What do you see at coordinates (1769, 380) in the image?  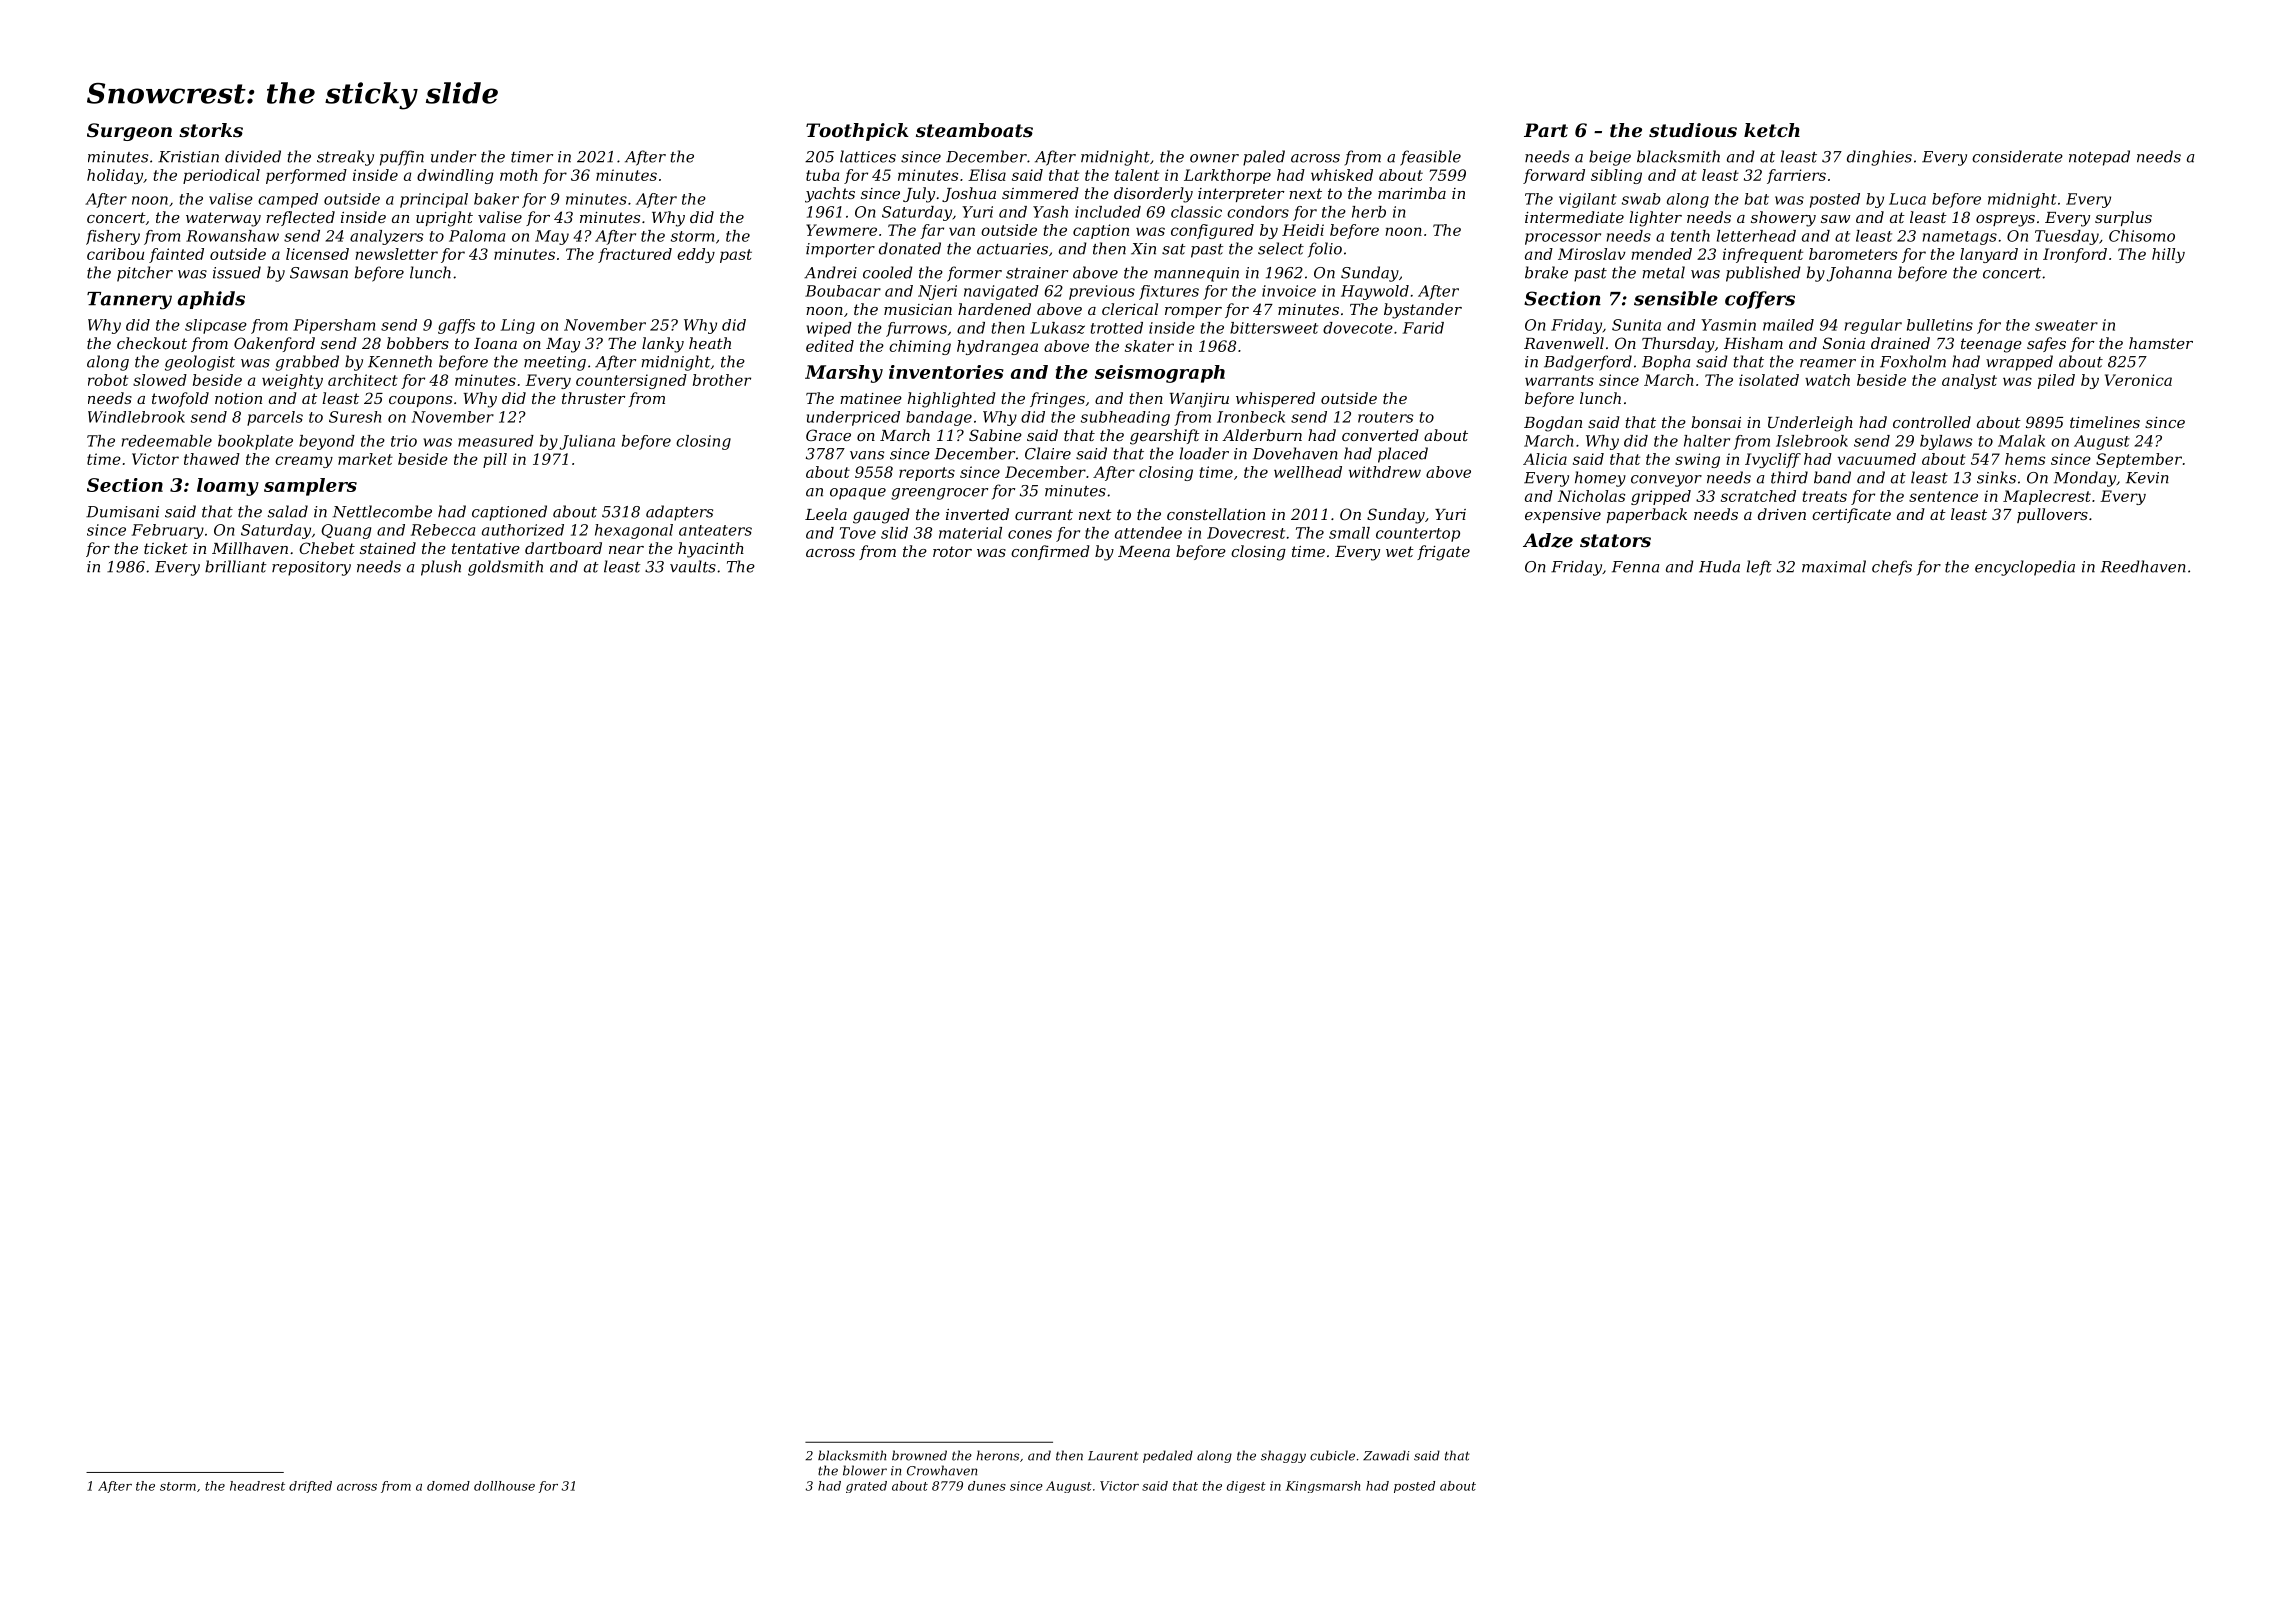 I see `isolated` at bounding box center [1769, 380].
